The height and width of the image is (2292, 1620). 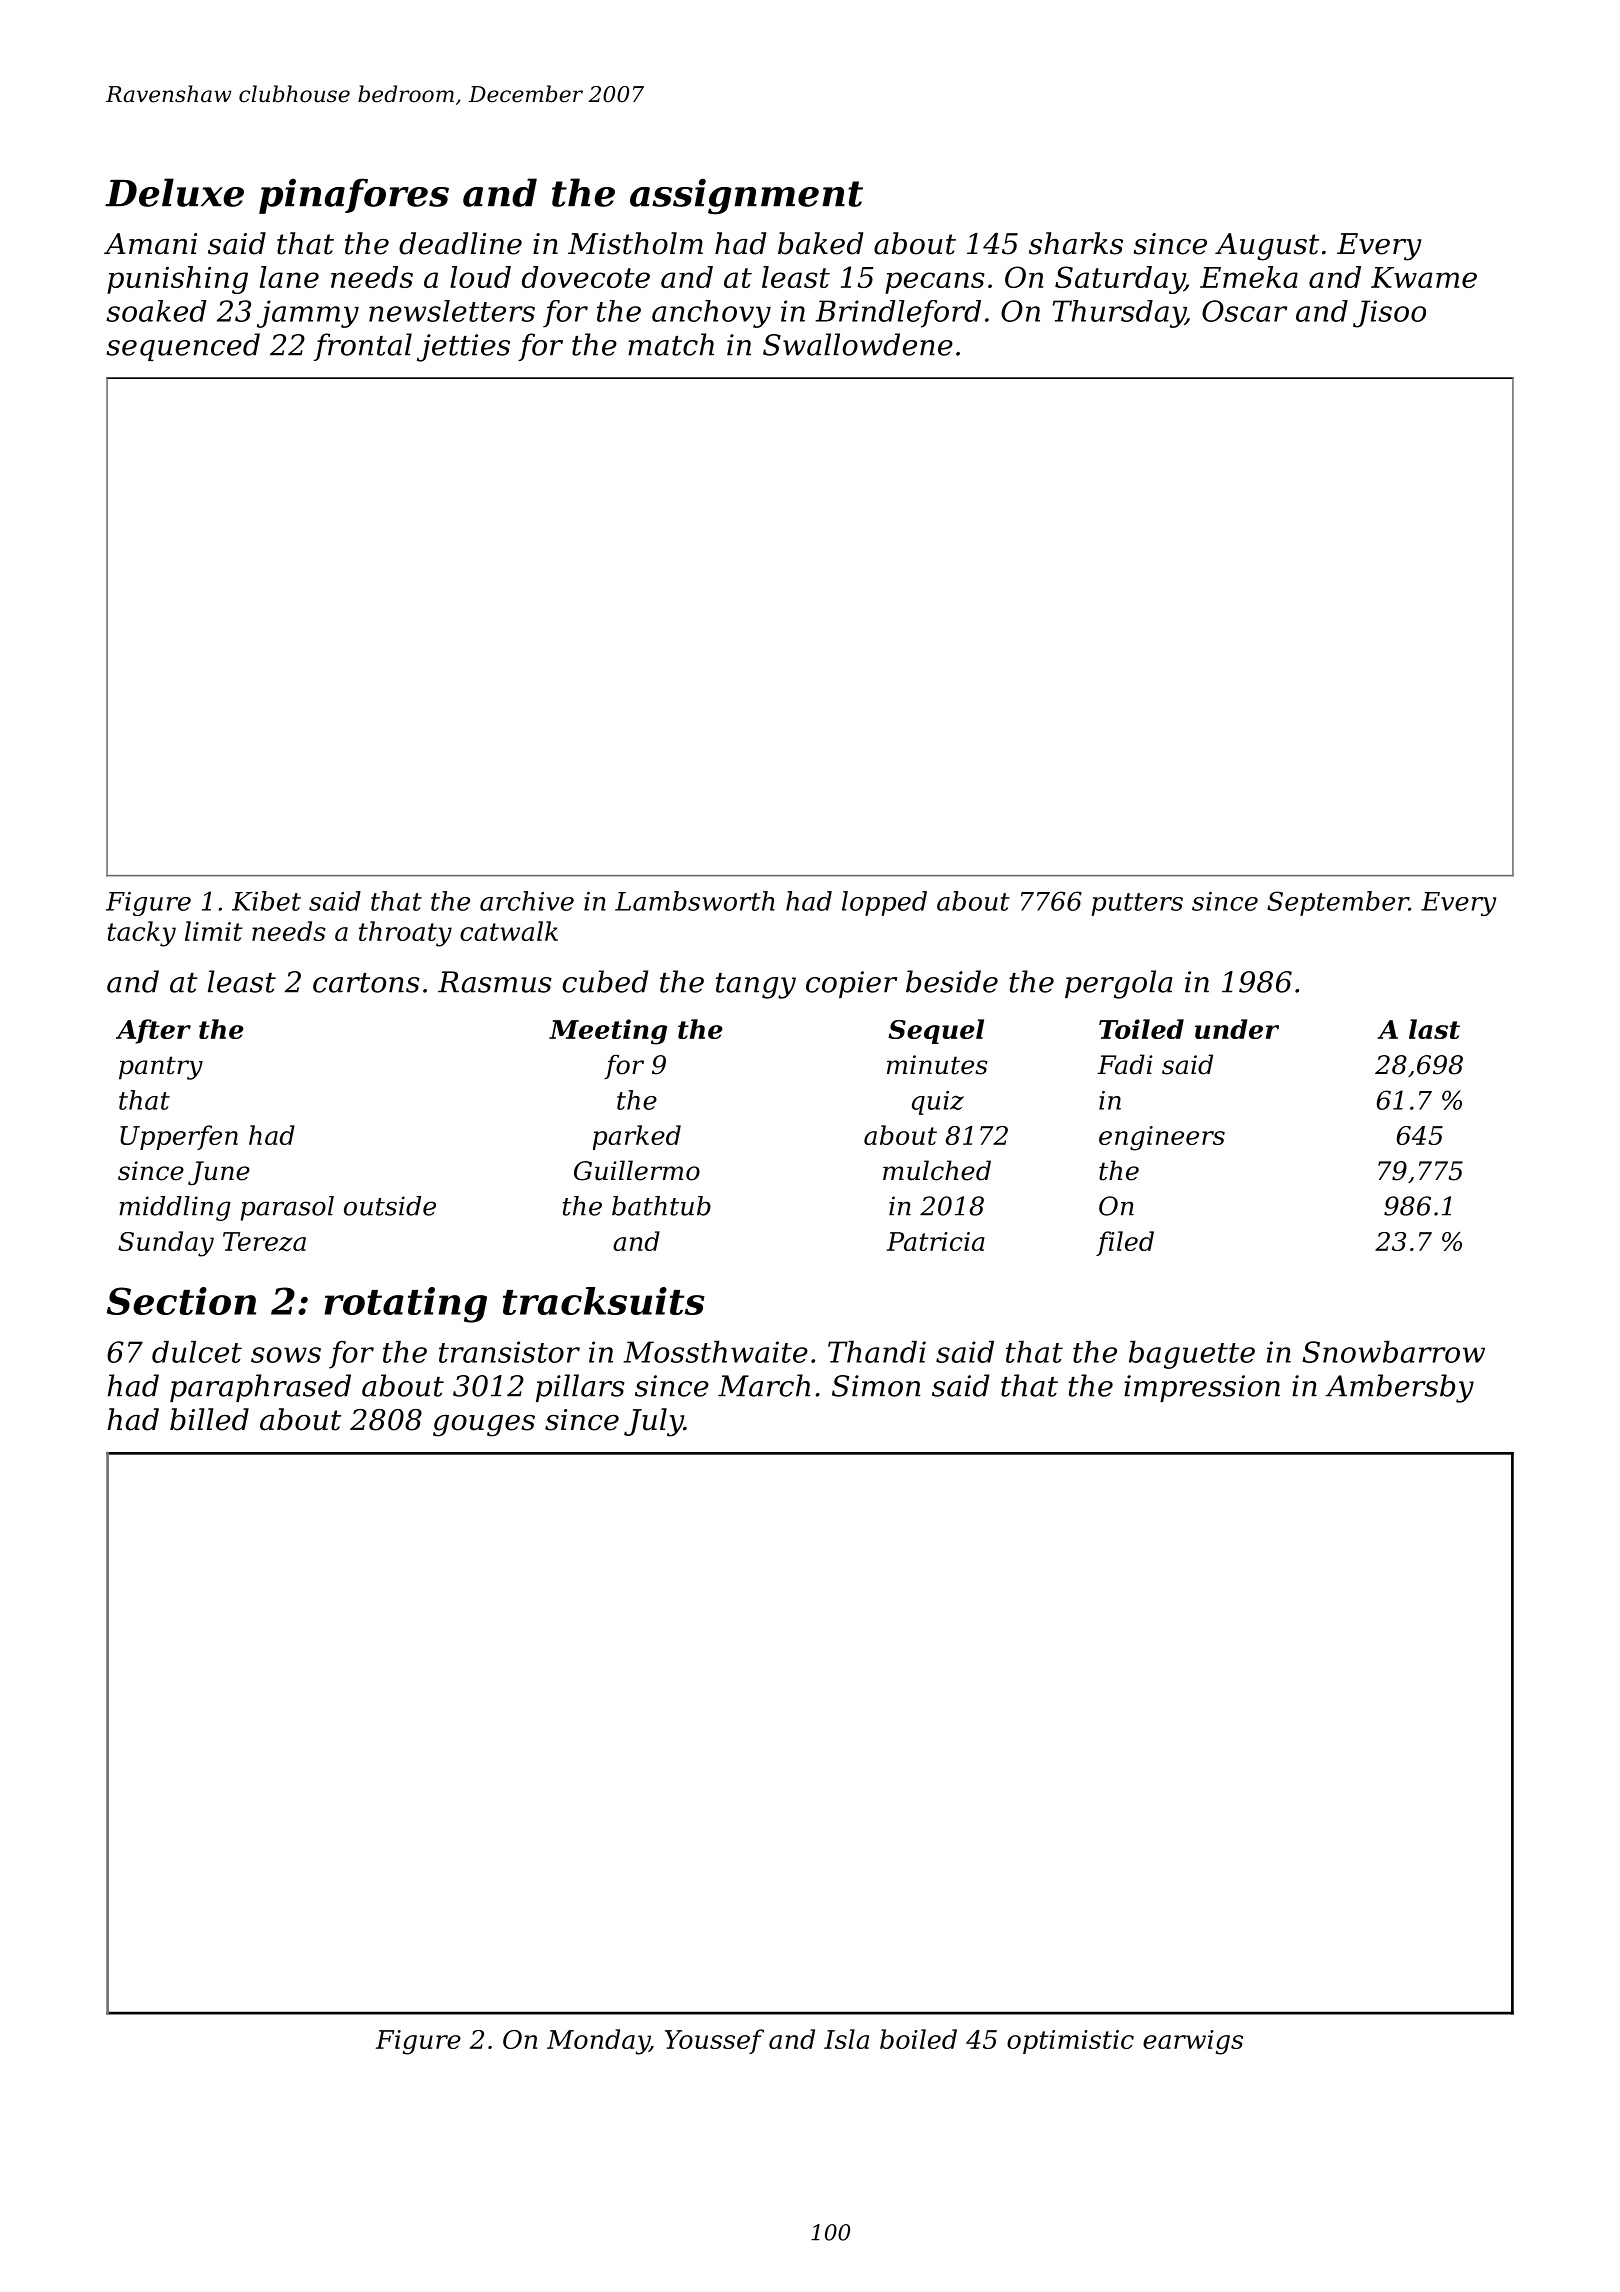 I want to click on optimistic, so click(x=1070, y=2042).
